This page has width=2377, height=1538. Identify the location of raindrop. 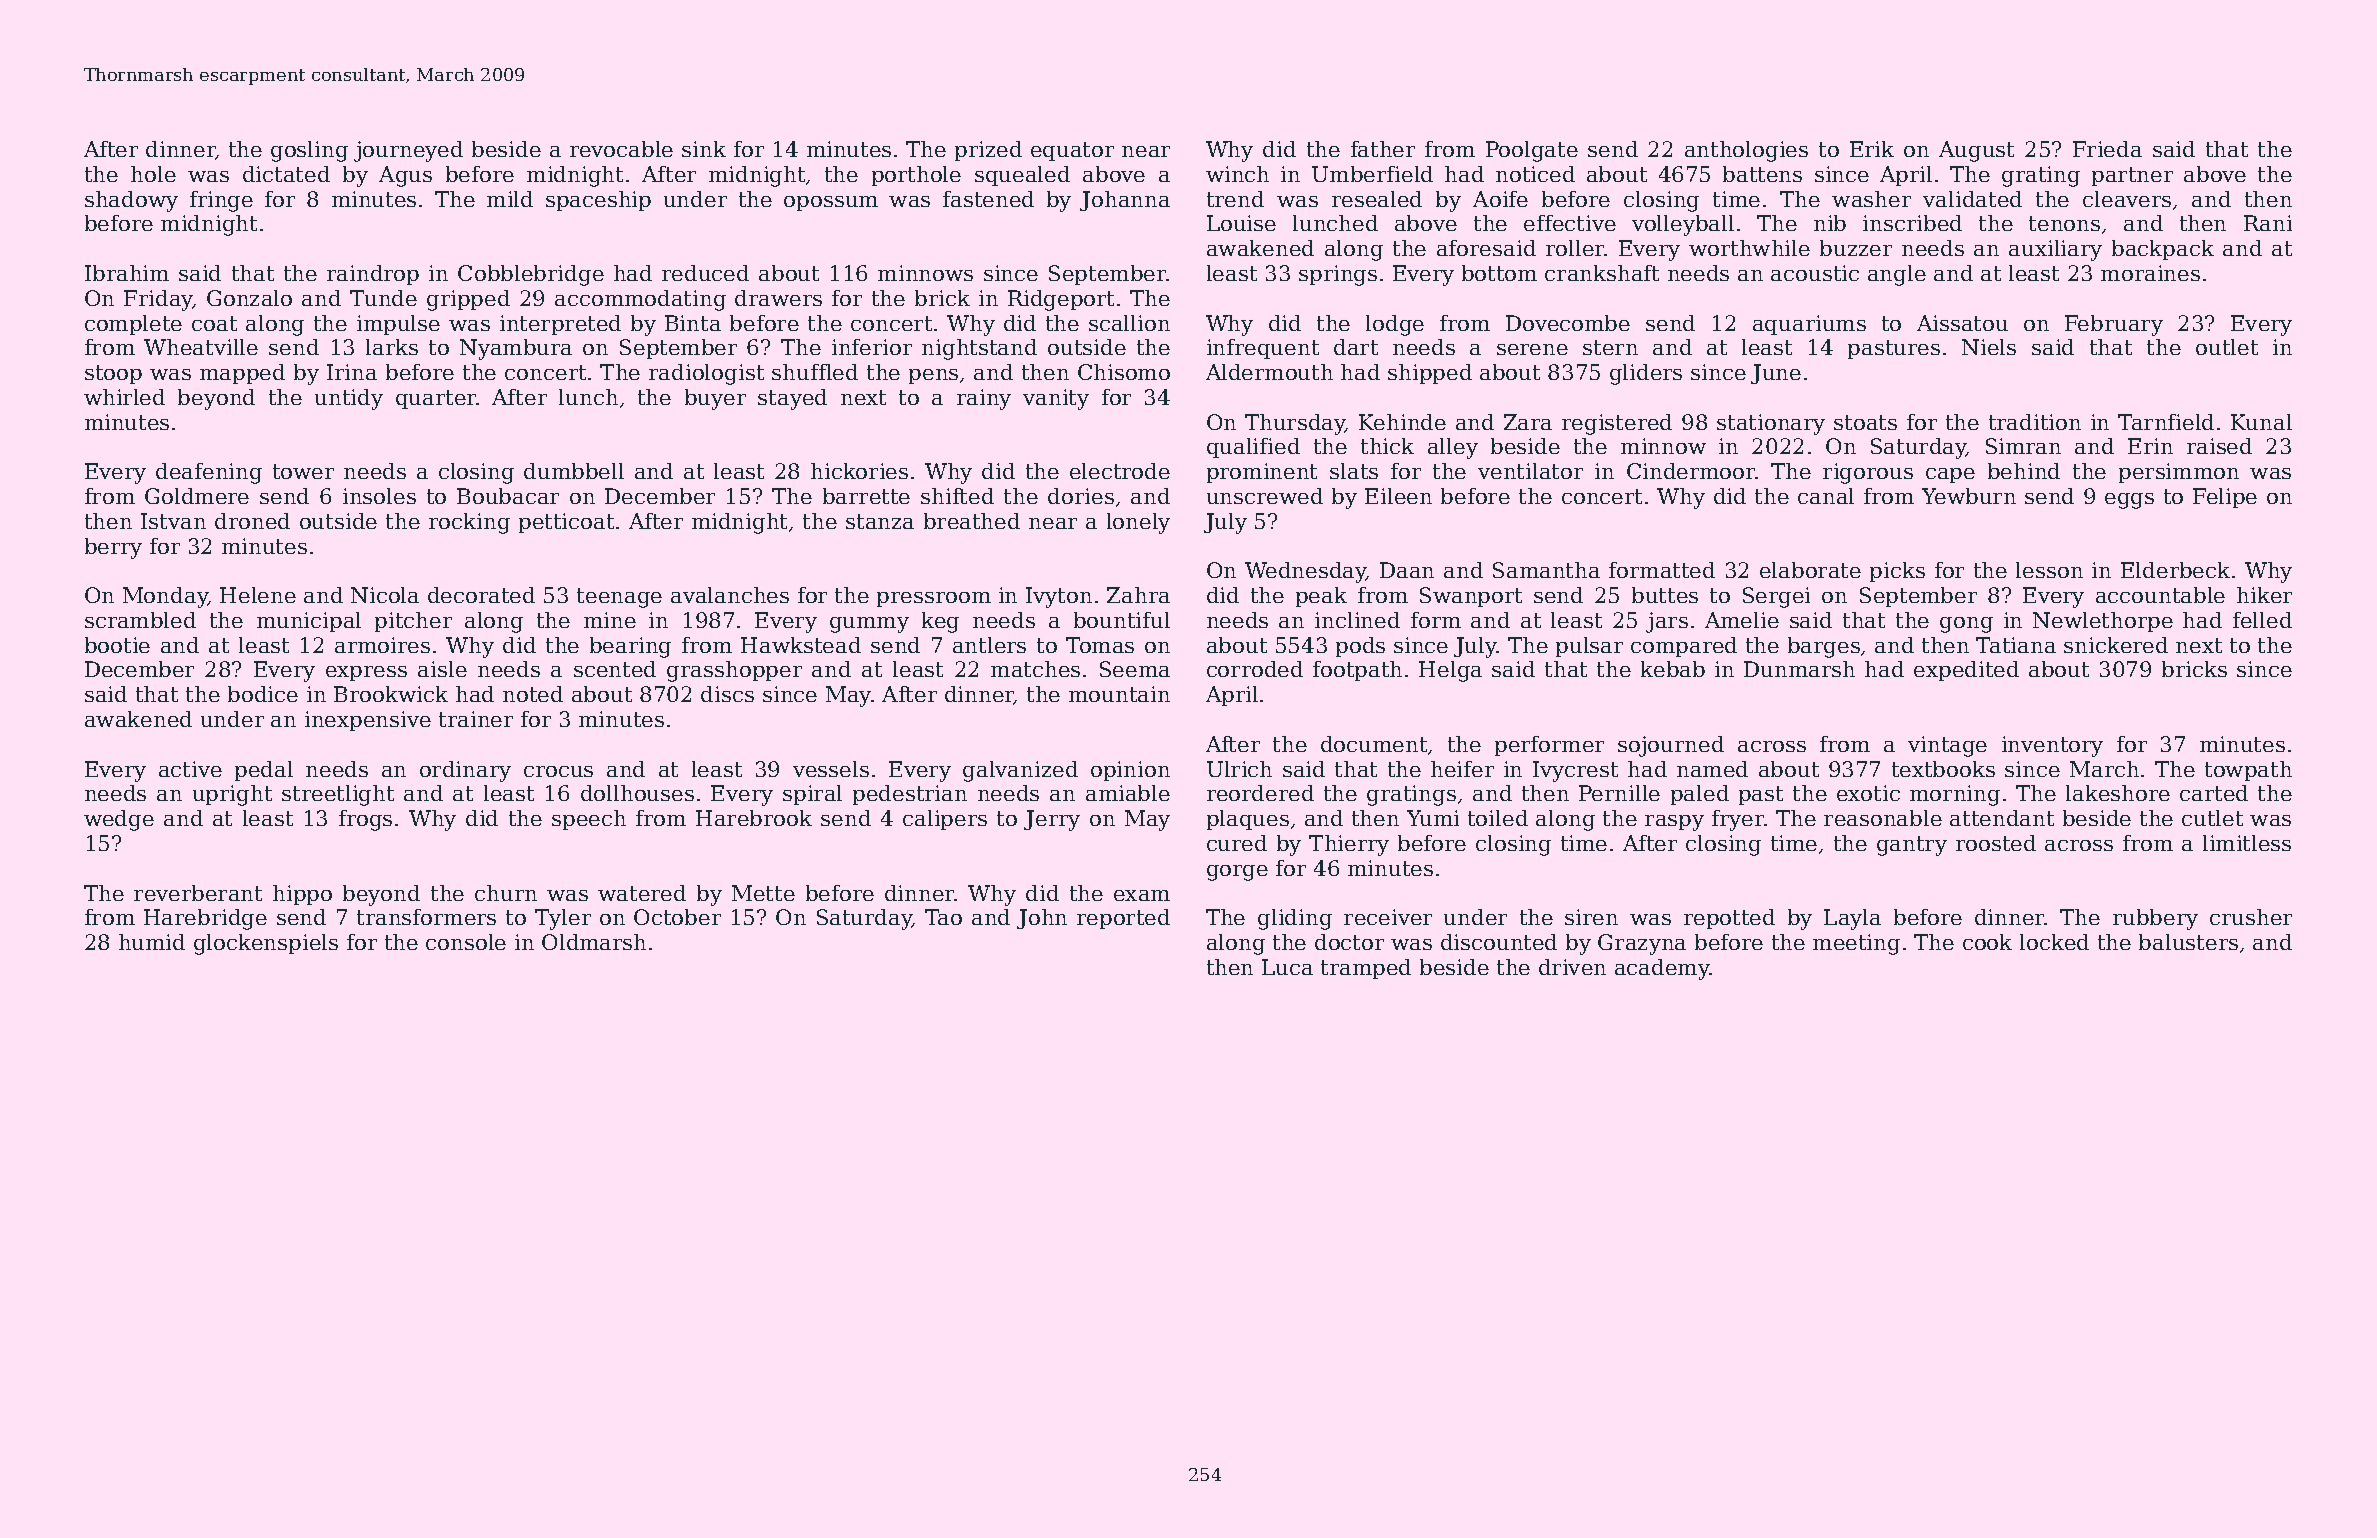
(373, 275).
